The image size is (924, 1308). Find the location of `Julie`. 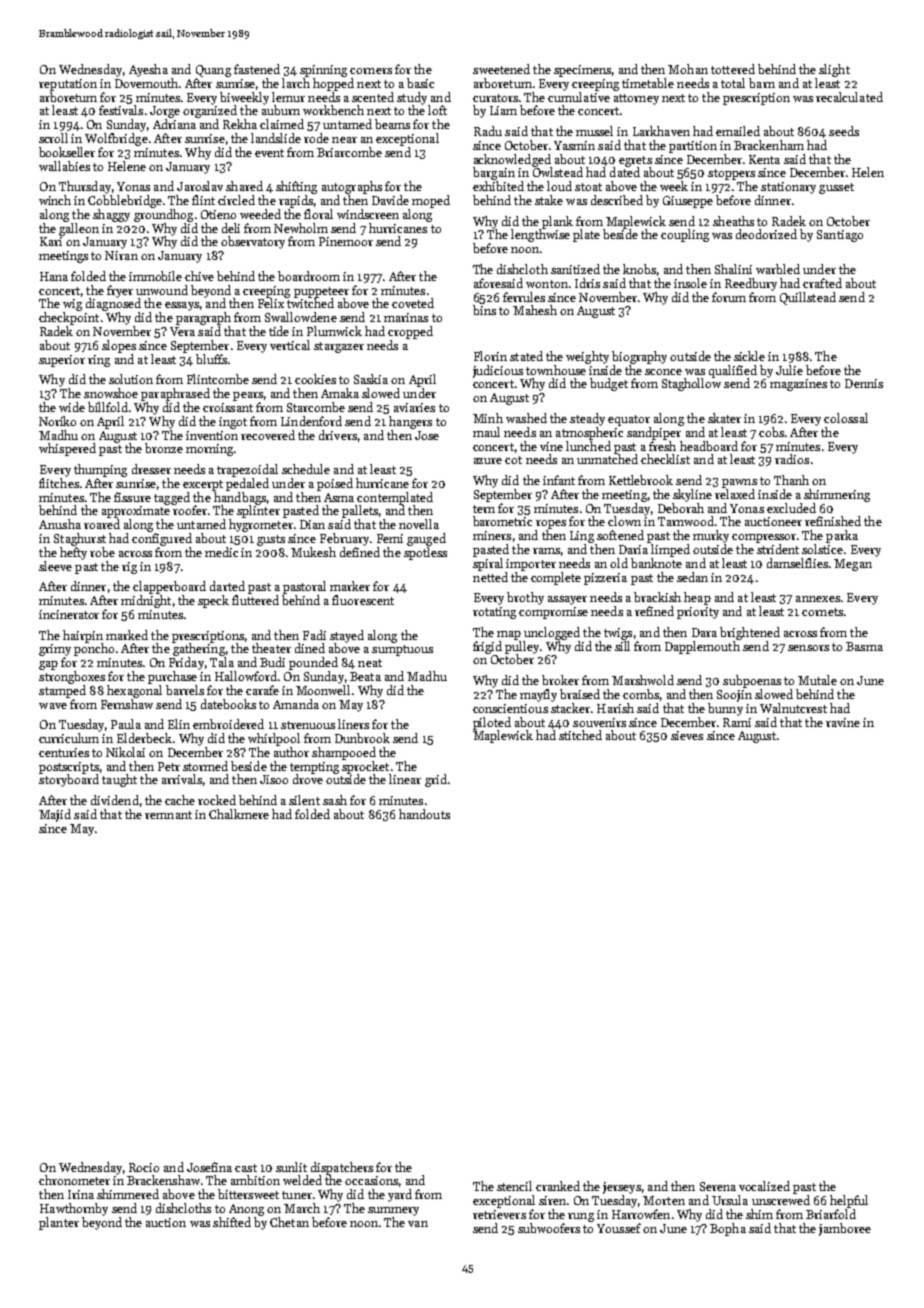

Julie is located at coordinates (789, 370).
